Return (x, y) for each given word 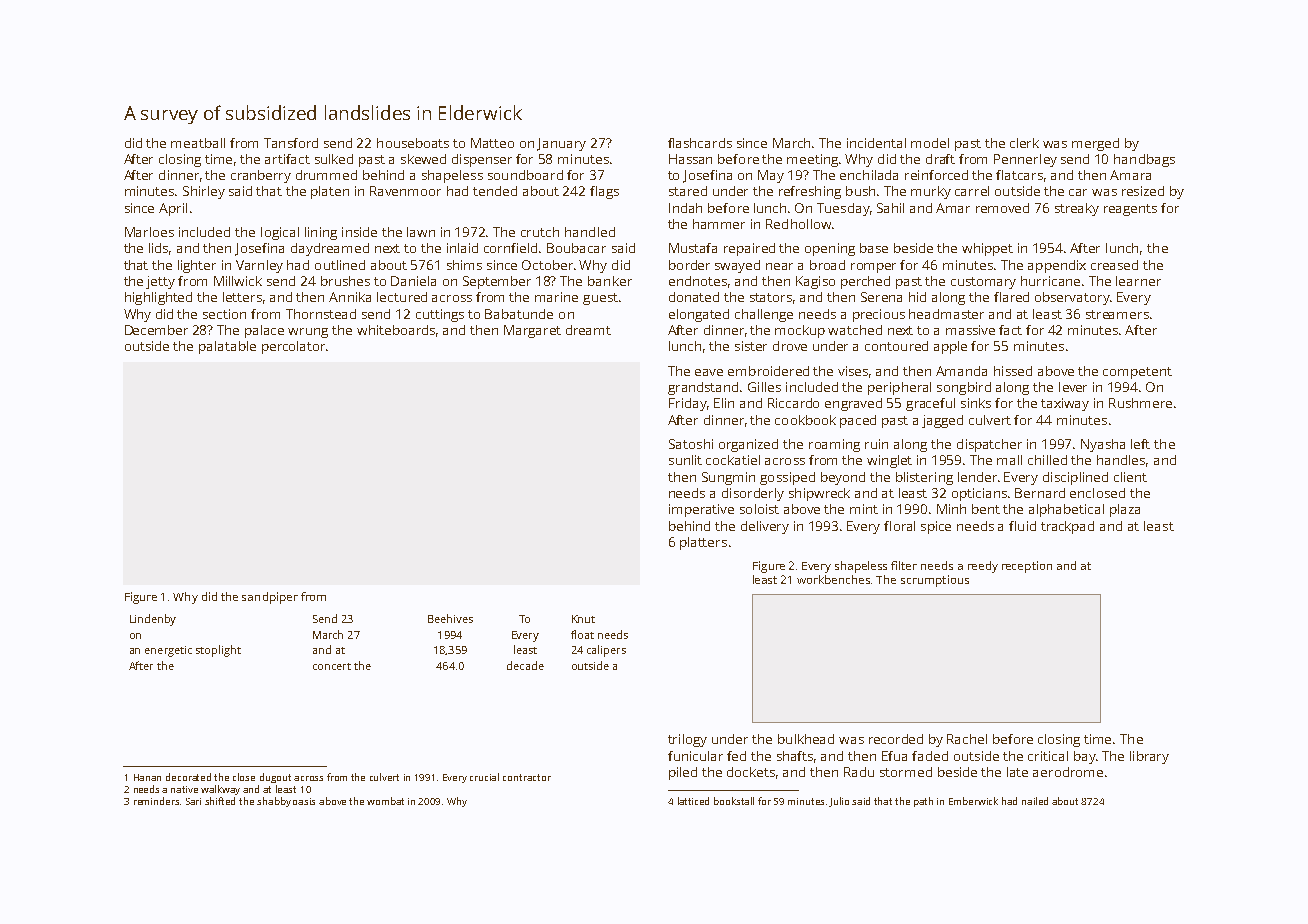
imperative (701, 510)
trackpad (1067, 527)
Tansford (291, 143)
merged (1095, 144)
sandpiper (270, 598)
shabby (274, 802)
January (561, 144)
